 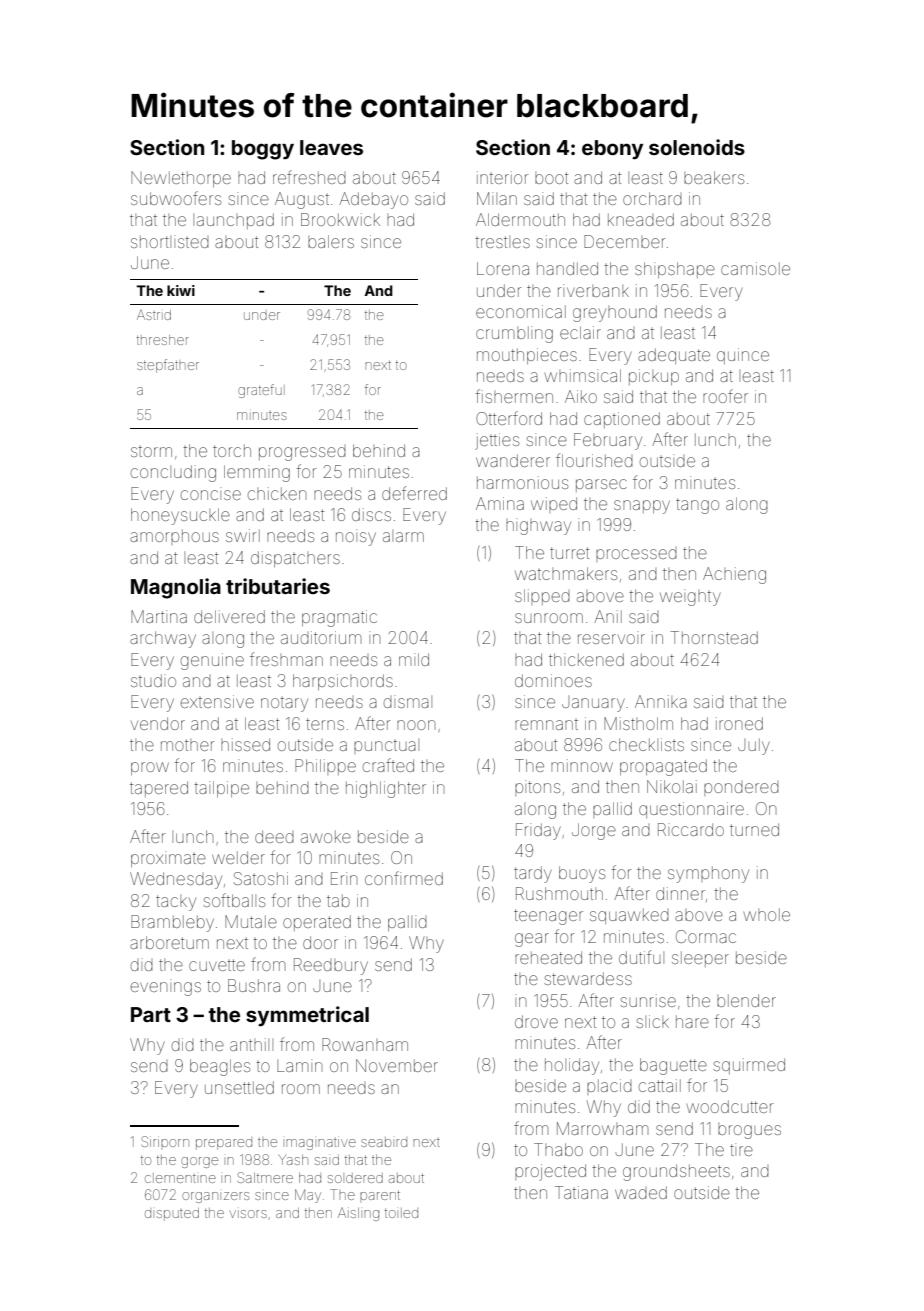 I want to click on processed, so click(x=636, y=555).
